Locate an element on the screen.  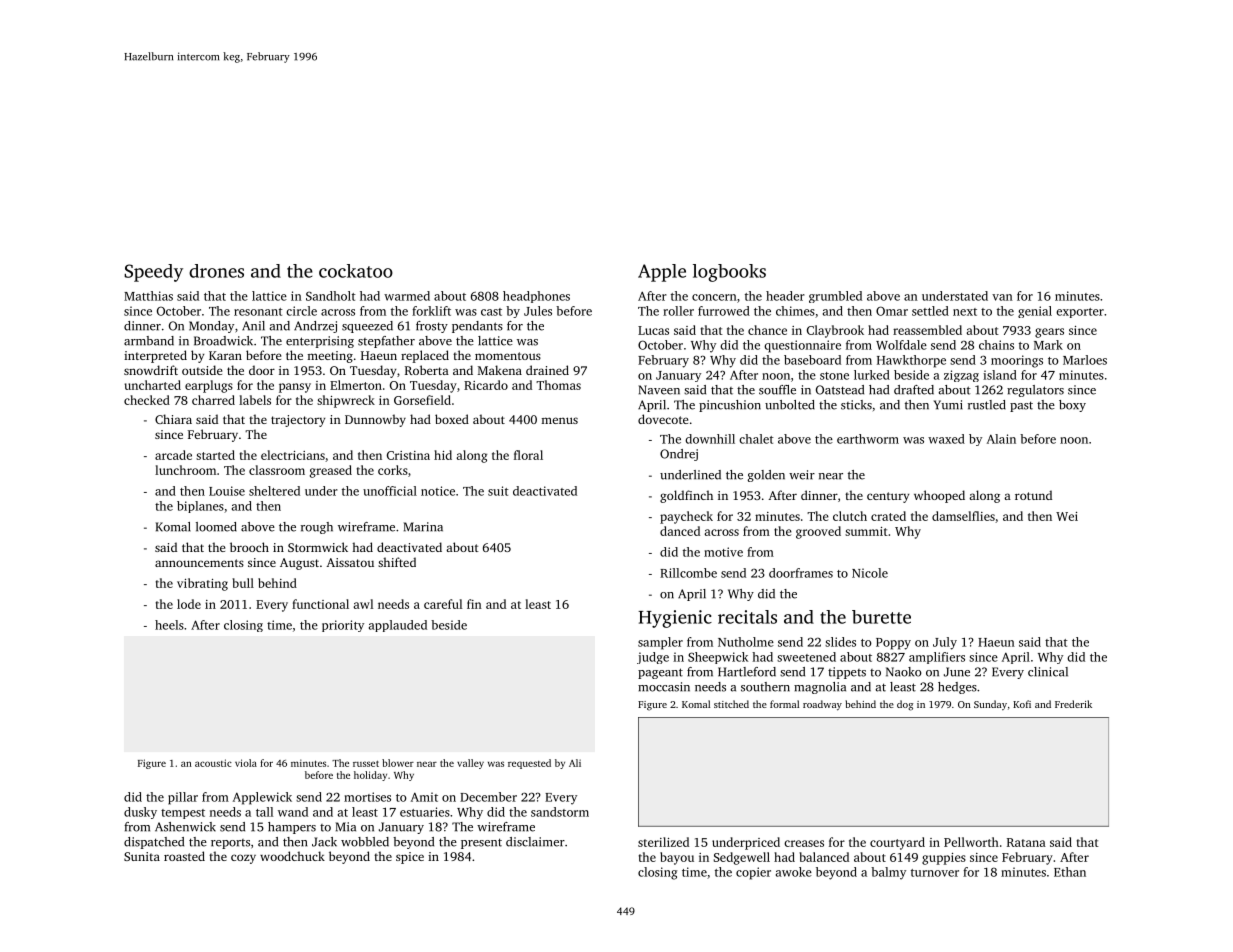
Alain is located at coordinates (1001, 439).
